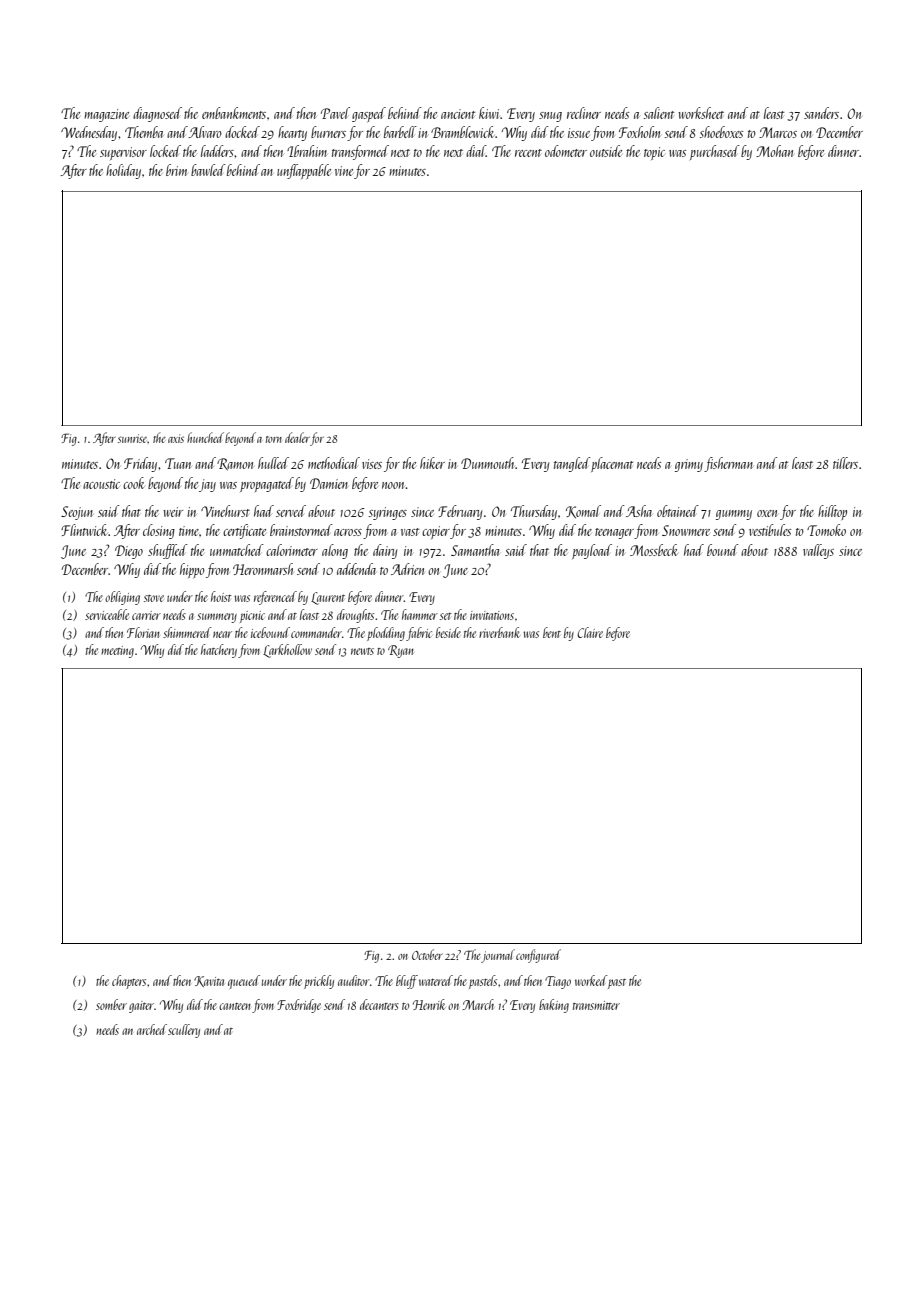  Describe the element at coordinates (117, 652) in the document. I see `meeting` at that location.
